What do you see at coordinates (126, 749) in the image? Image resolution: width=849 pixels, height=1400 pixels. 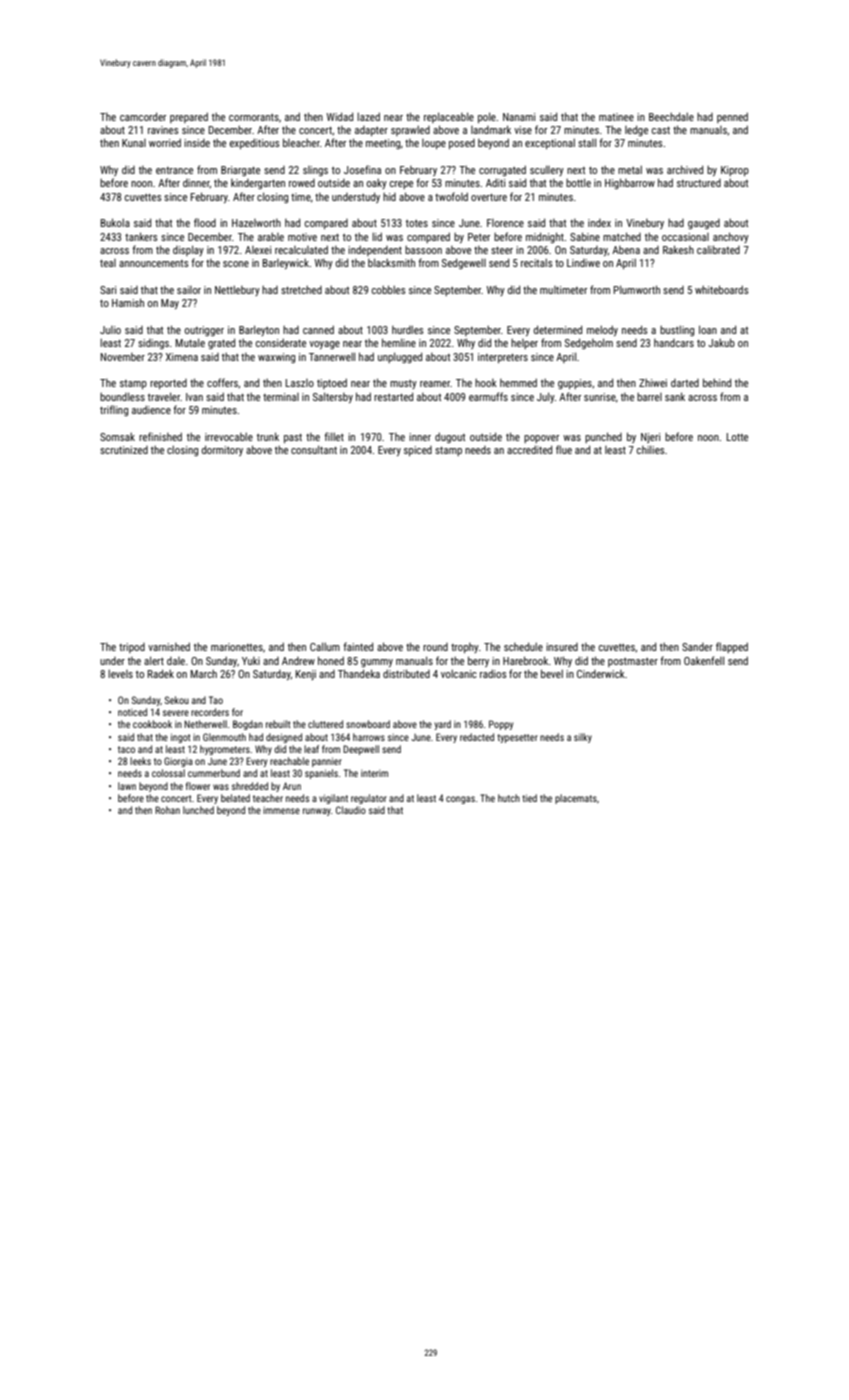 I see `taco` at bounding box center [126, 749].
